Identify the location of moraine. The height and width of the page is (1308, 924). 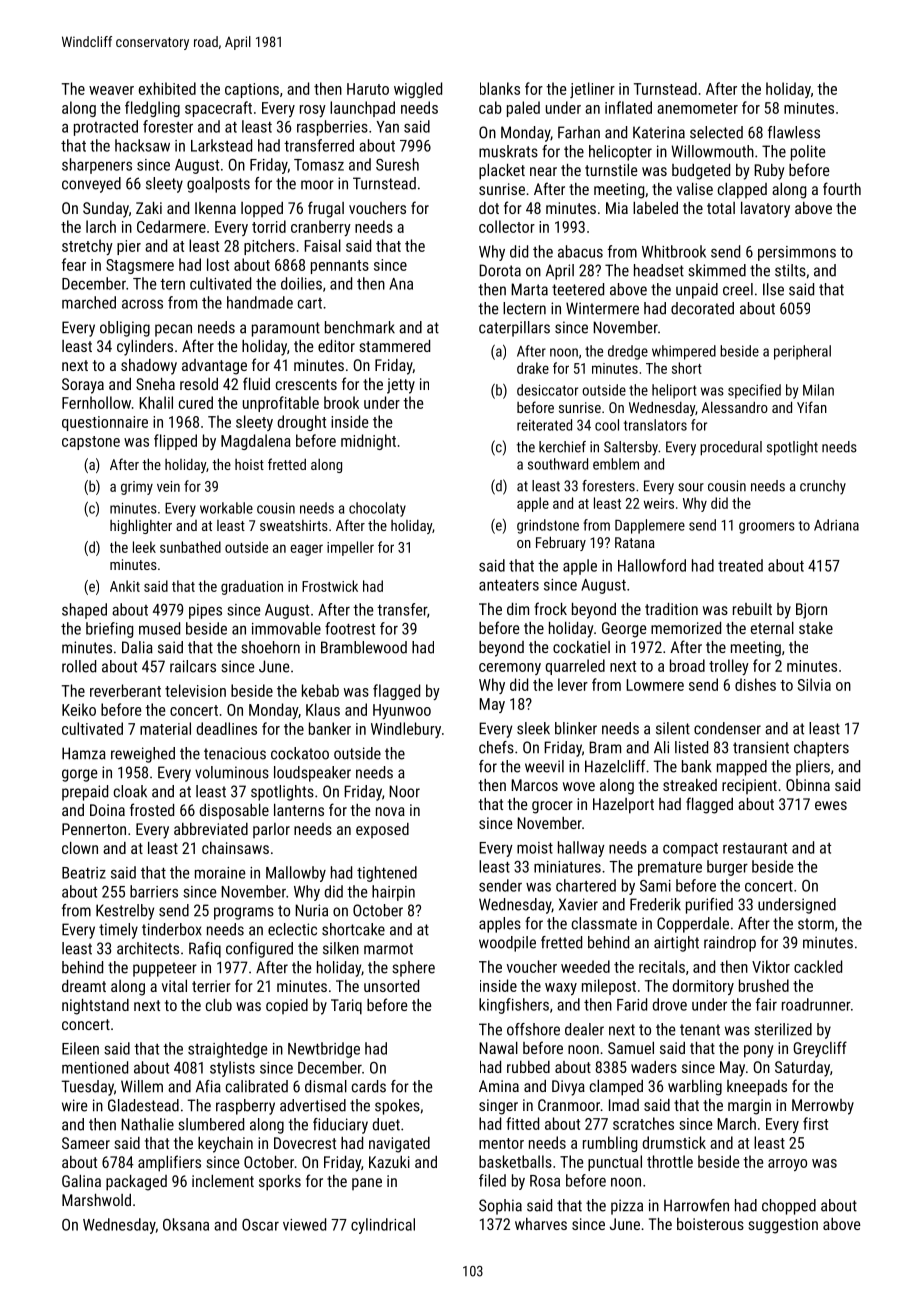
(220, 873).
